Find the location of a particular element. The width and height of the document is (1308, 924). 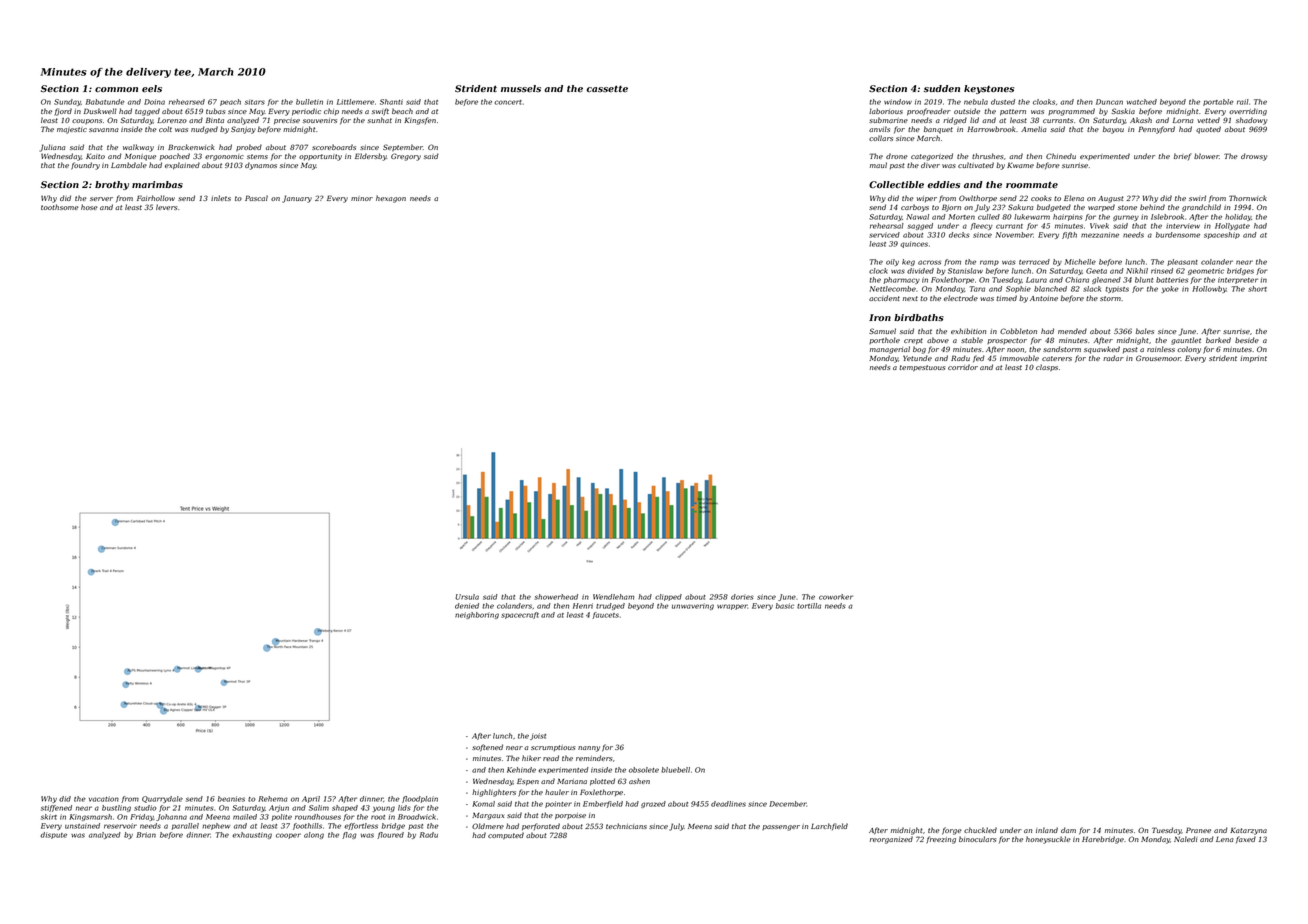

eels is located at coordinates (152, 88).
